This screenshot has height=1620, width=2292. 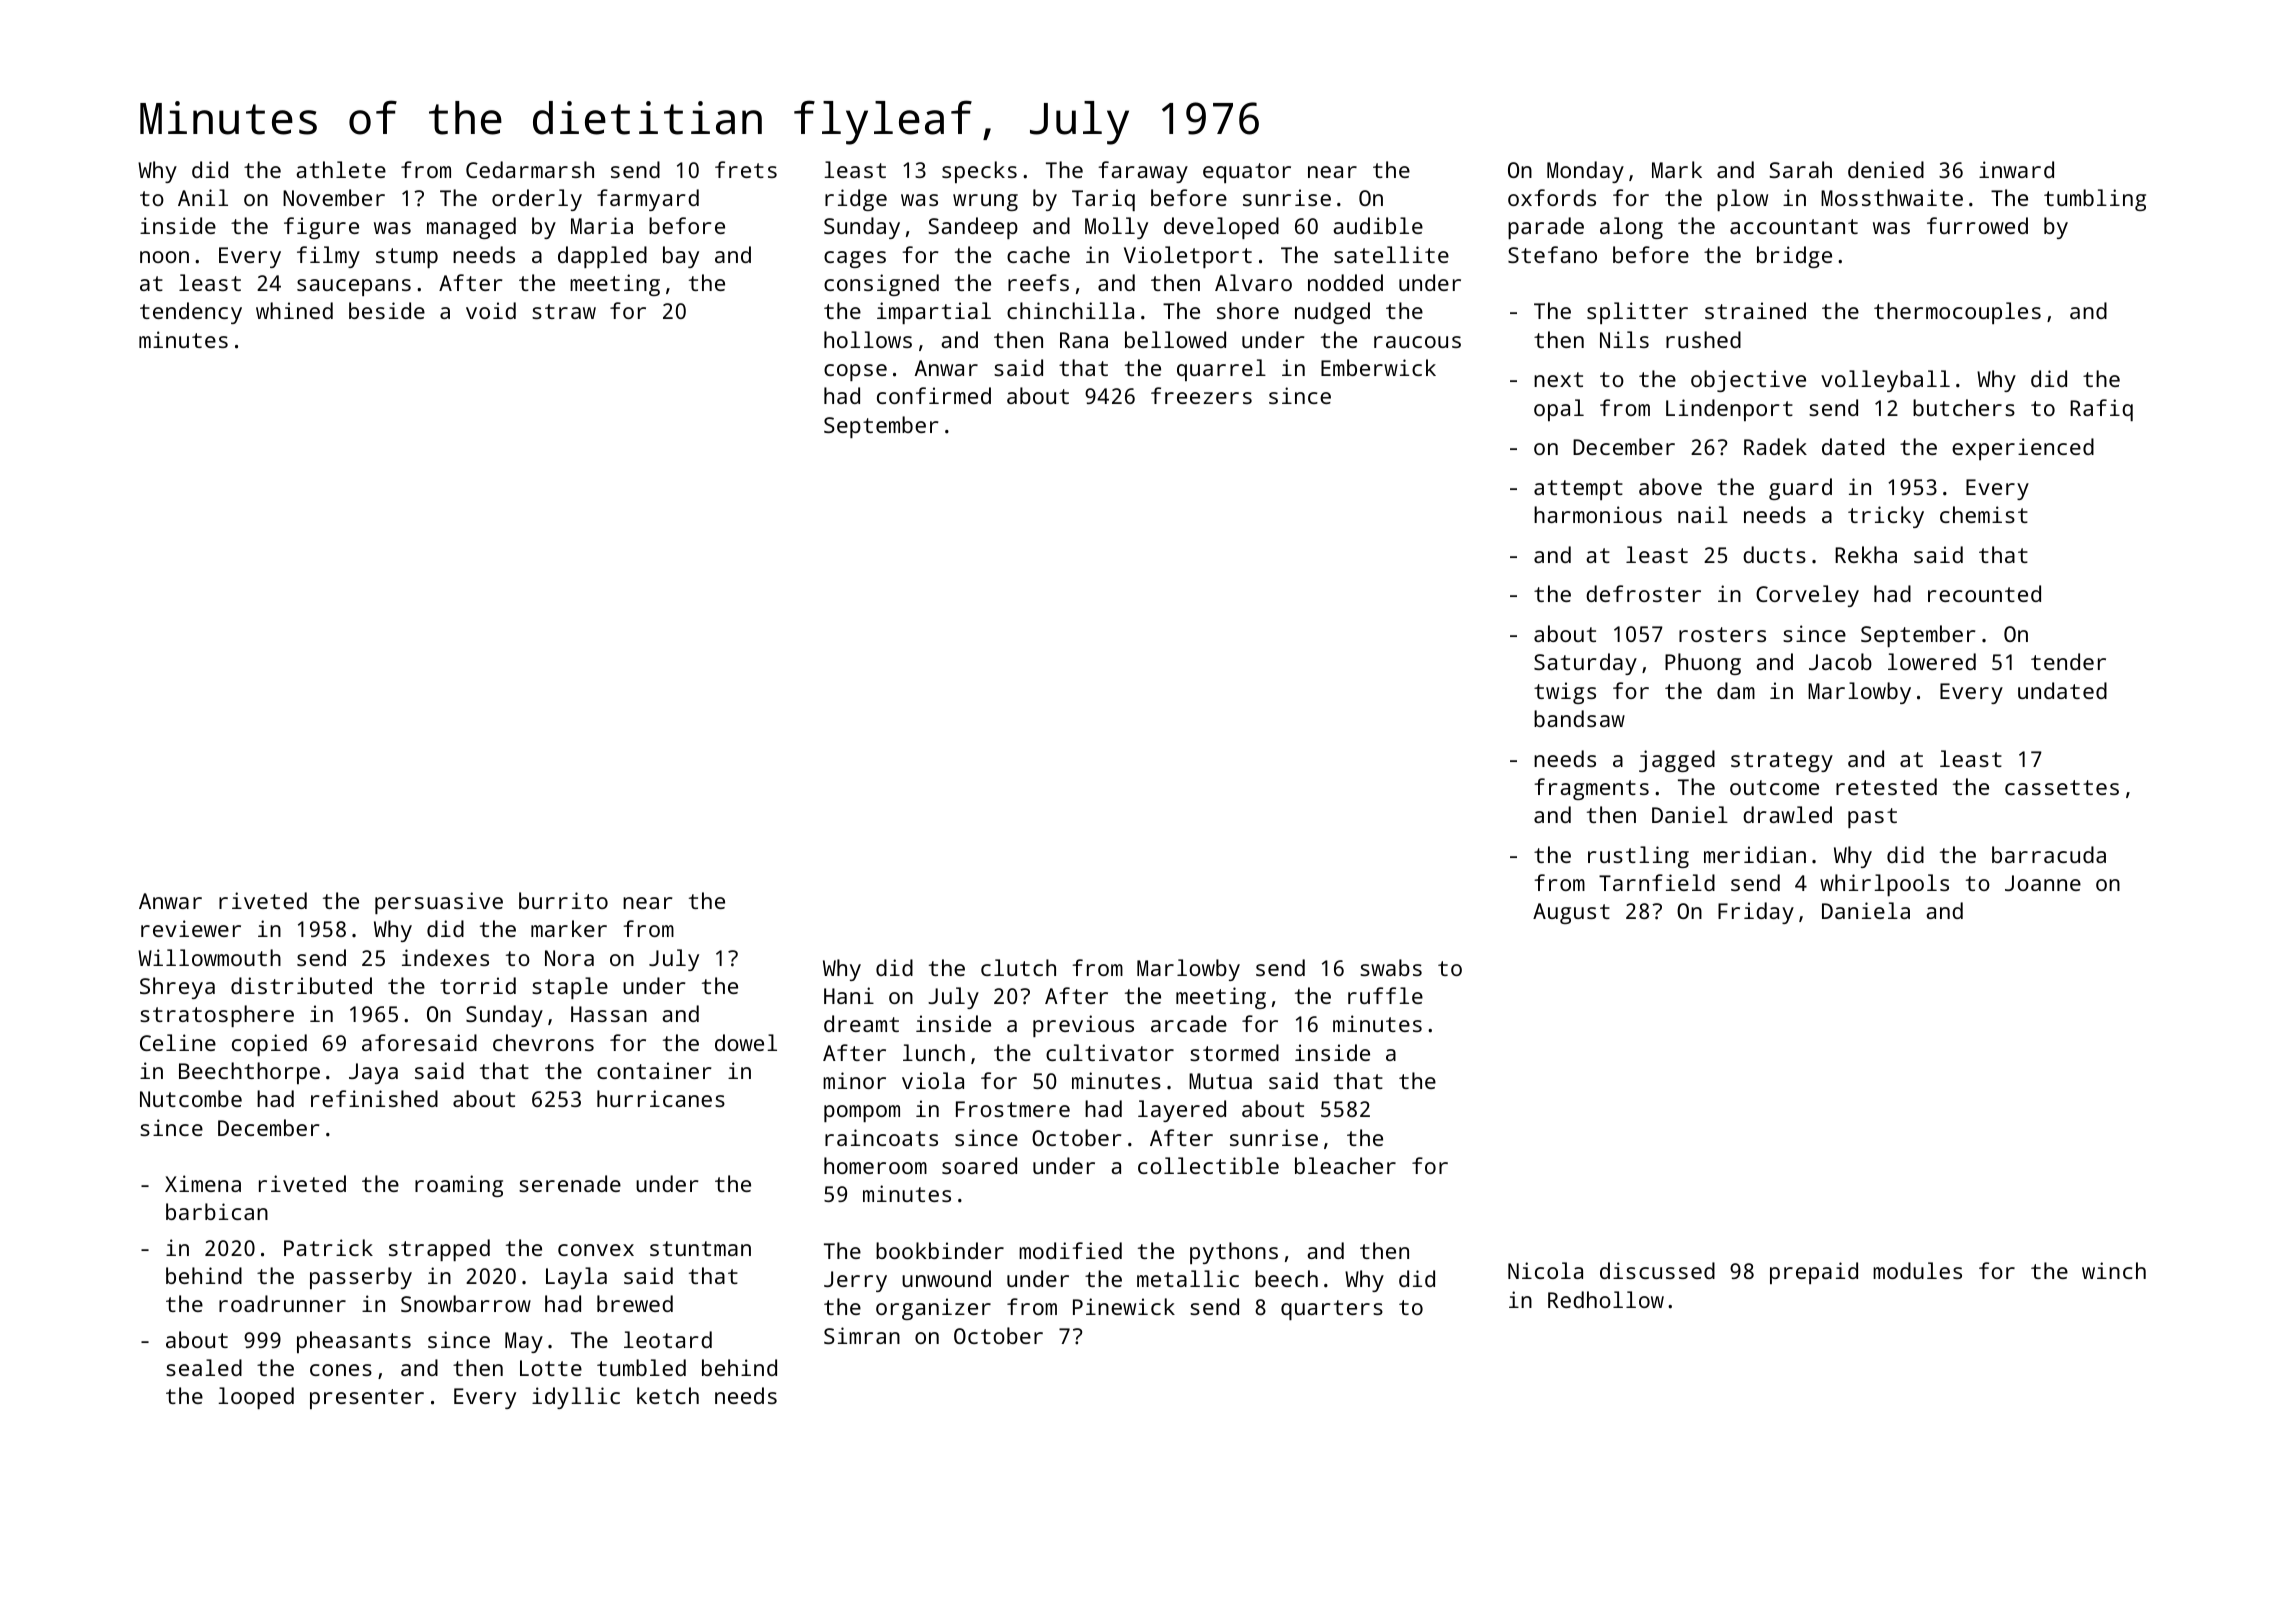 I want to click on burrito, so click(x=563, y=900).
